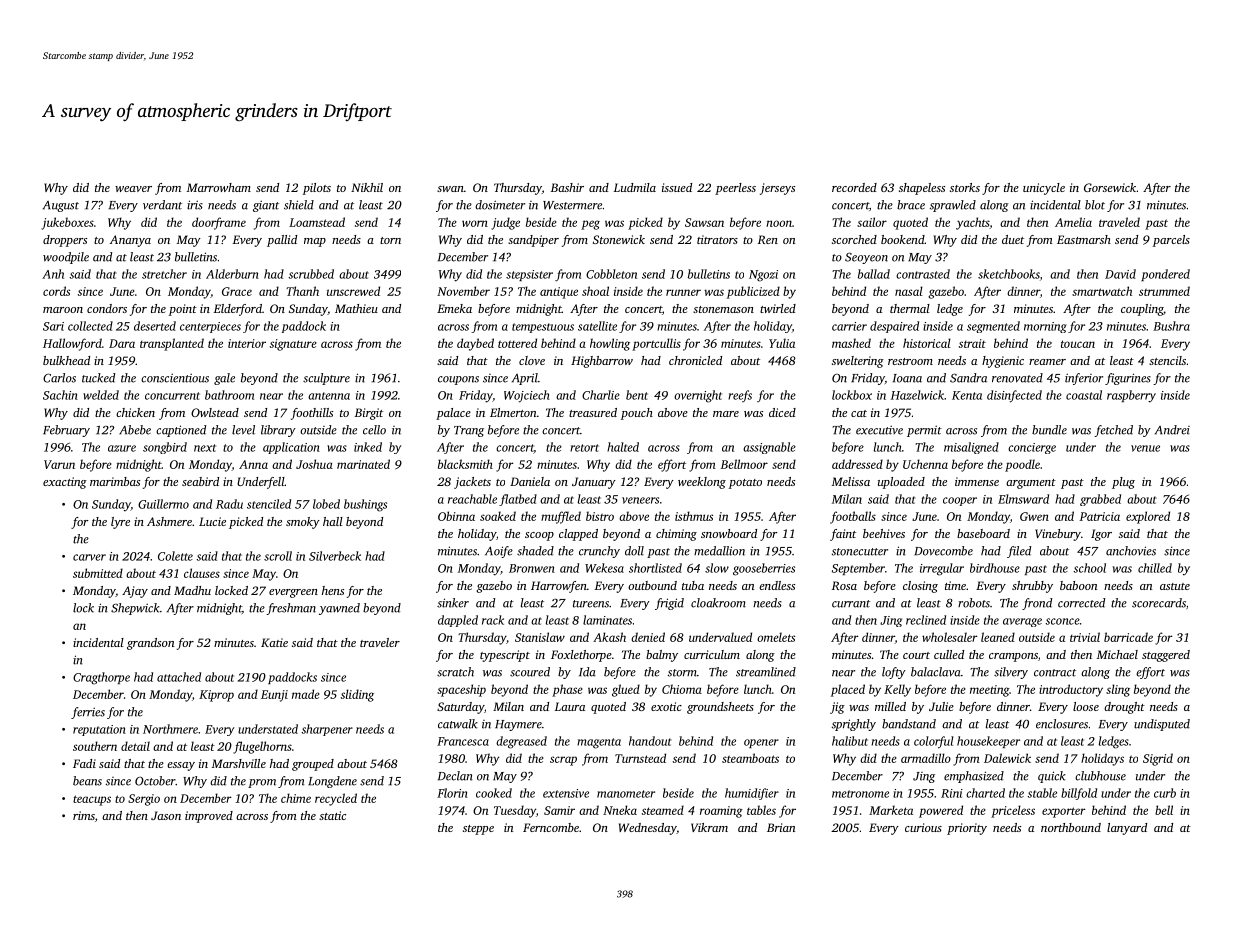 The width and height of the screenshot is (1233, 952). I want to click on explored, so click(1148, 517).
